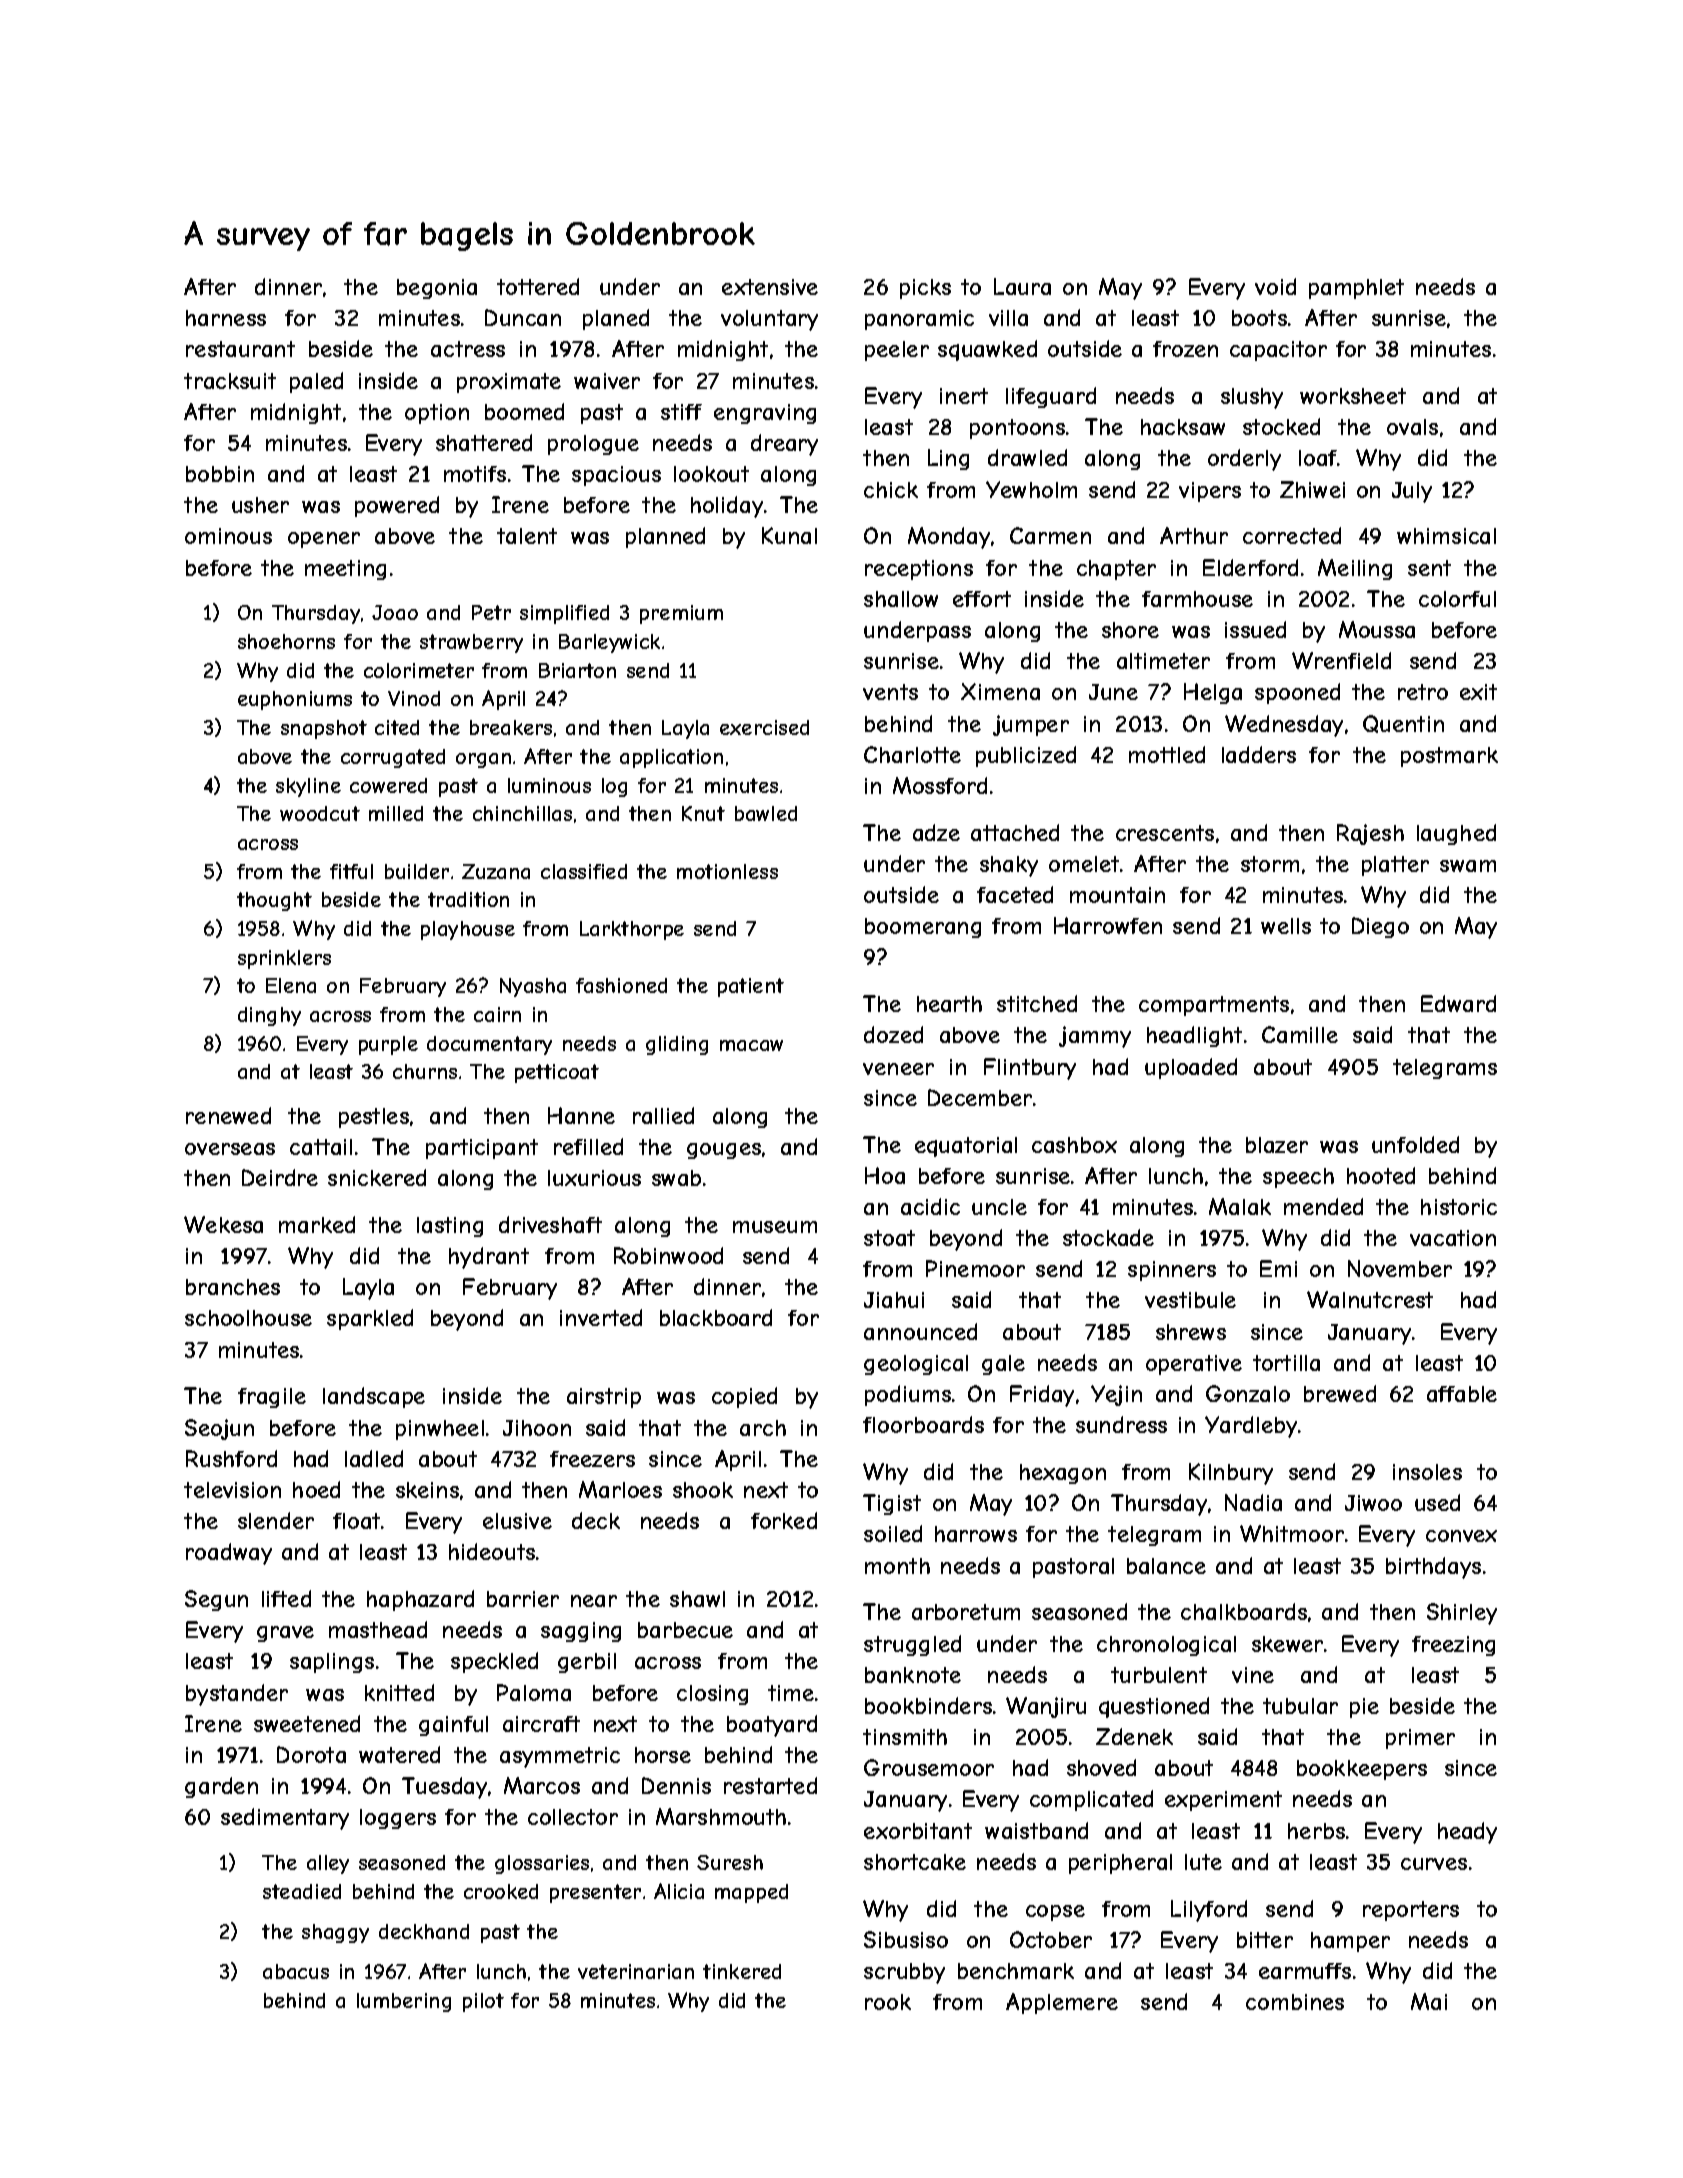  Describe the element at coordinates (517, 1521) in the page. I see `elusive` at that location.
